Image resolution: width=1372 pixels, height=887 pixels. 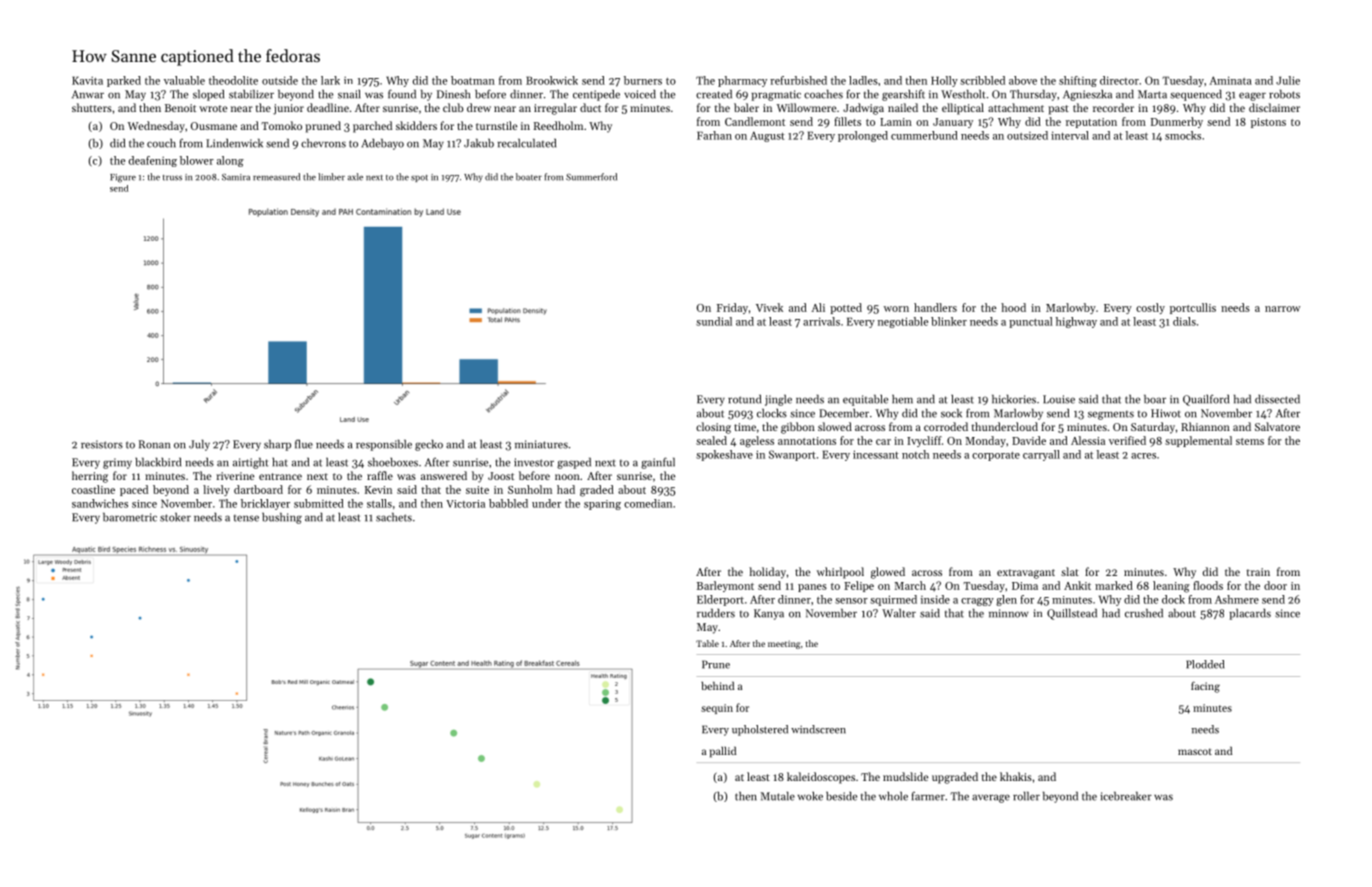 I want to click on verified, so click(x=1127, y=440).
